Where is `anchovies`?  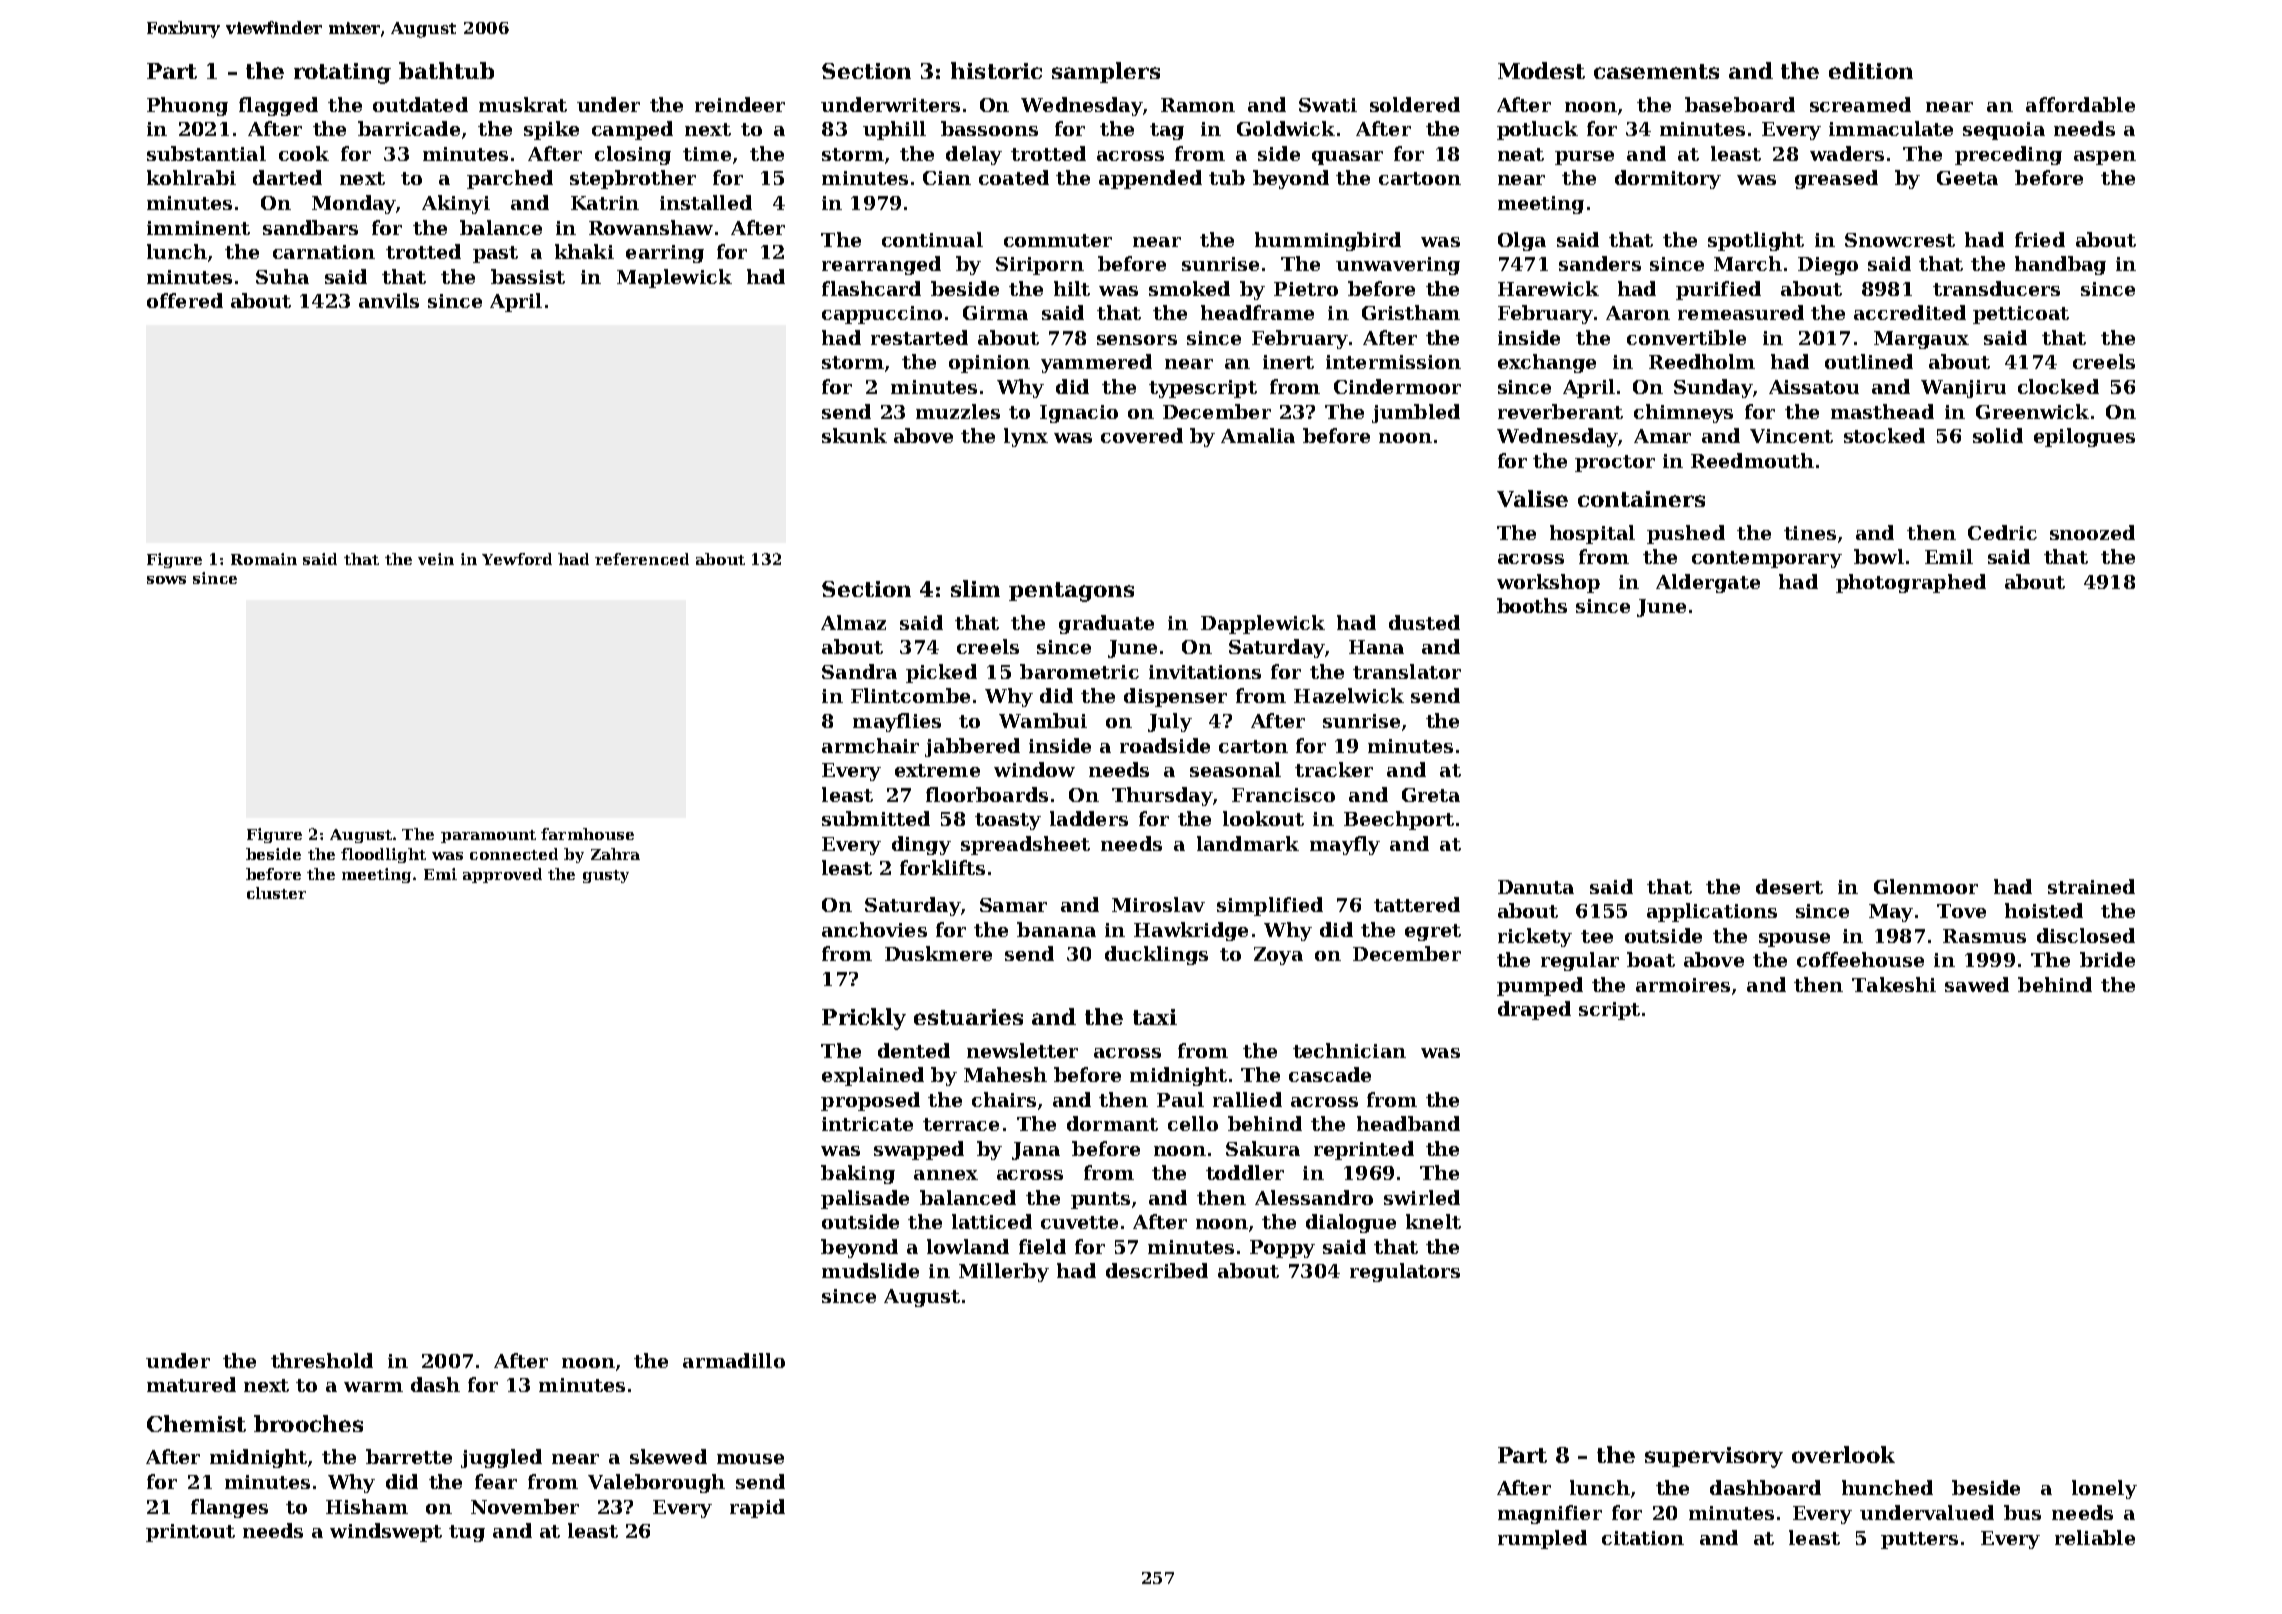 anchovies is located at coordinates (874, 929).
